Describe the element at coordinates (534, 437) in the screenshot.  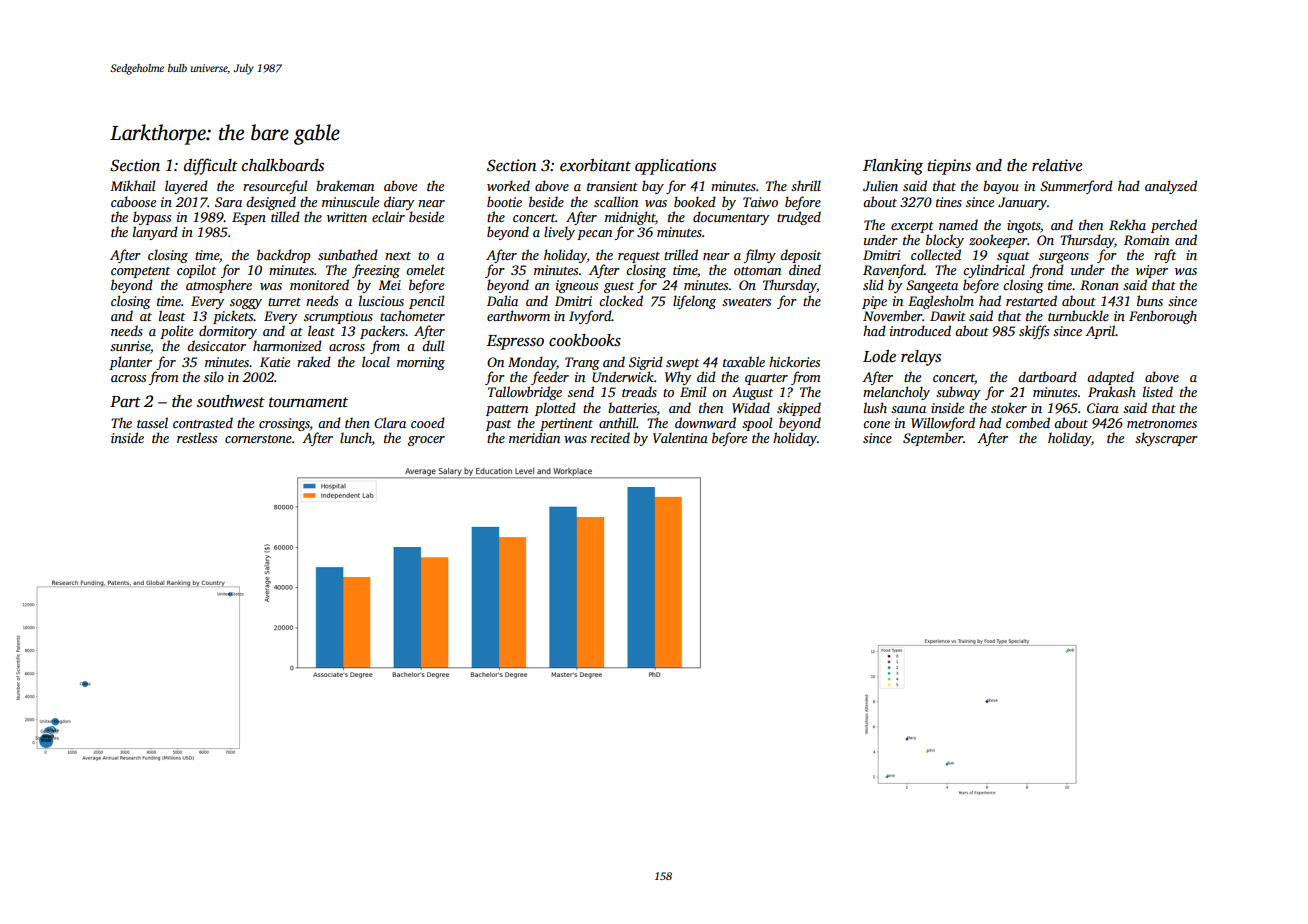
I see `meridian` at that location.
